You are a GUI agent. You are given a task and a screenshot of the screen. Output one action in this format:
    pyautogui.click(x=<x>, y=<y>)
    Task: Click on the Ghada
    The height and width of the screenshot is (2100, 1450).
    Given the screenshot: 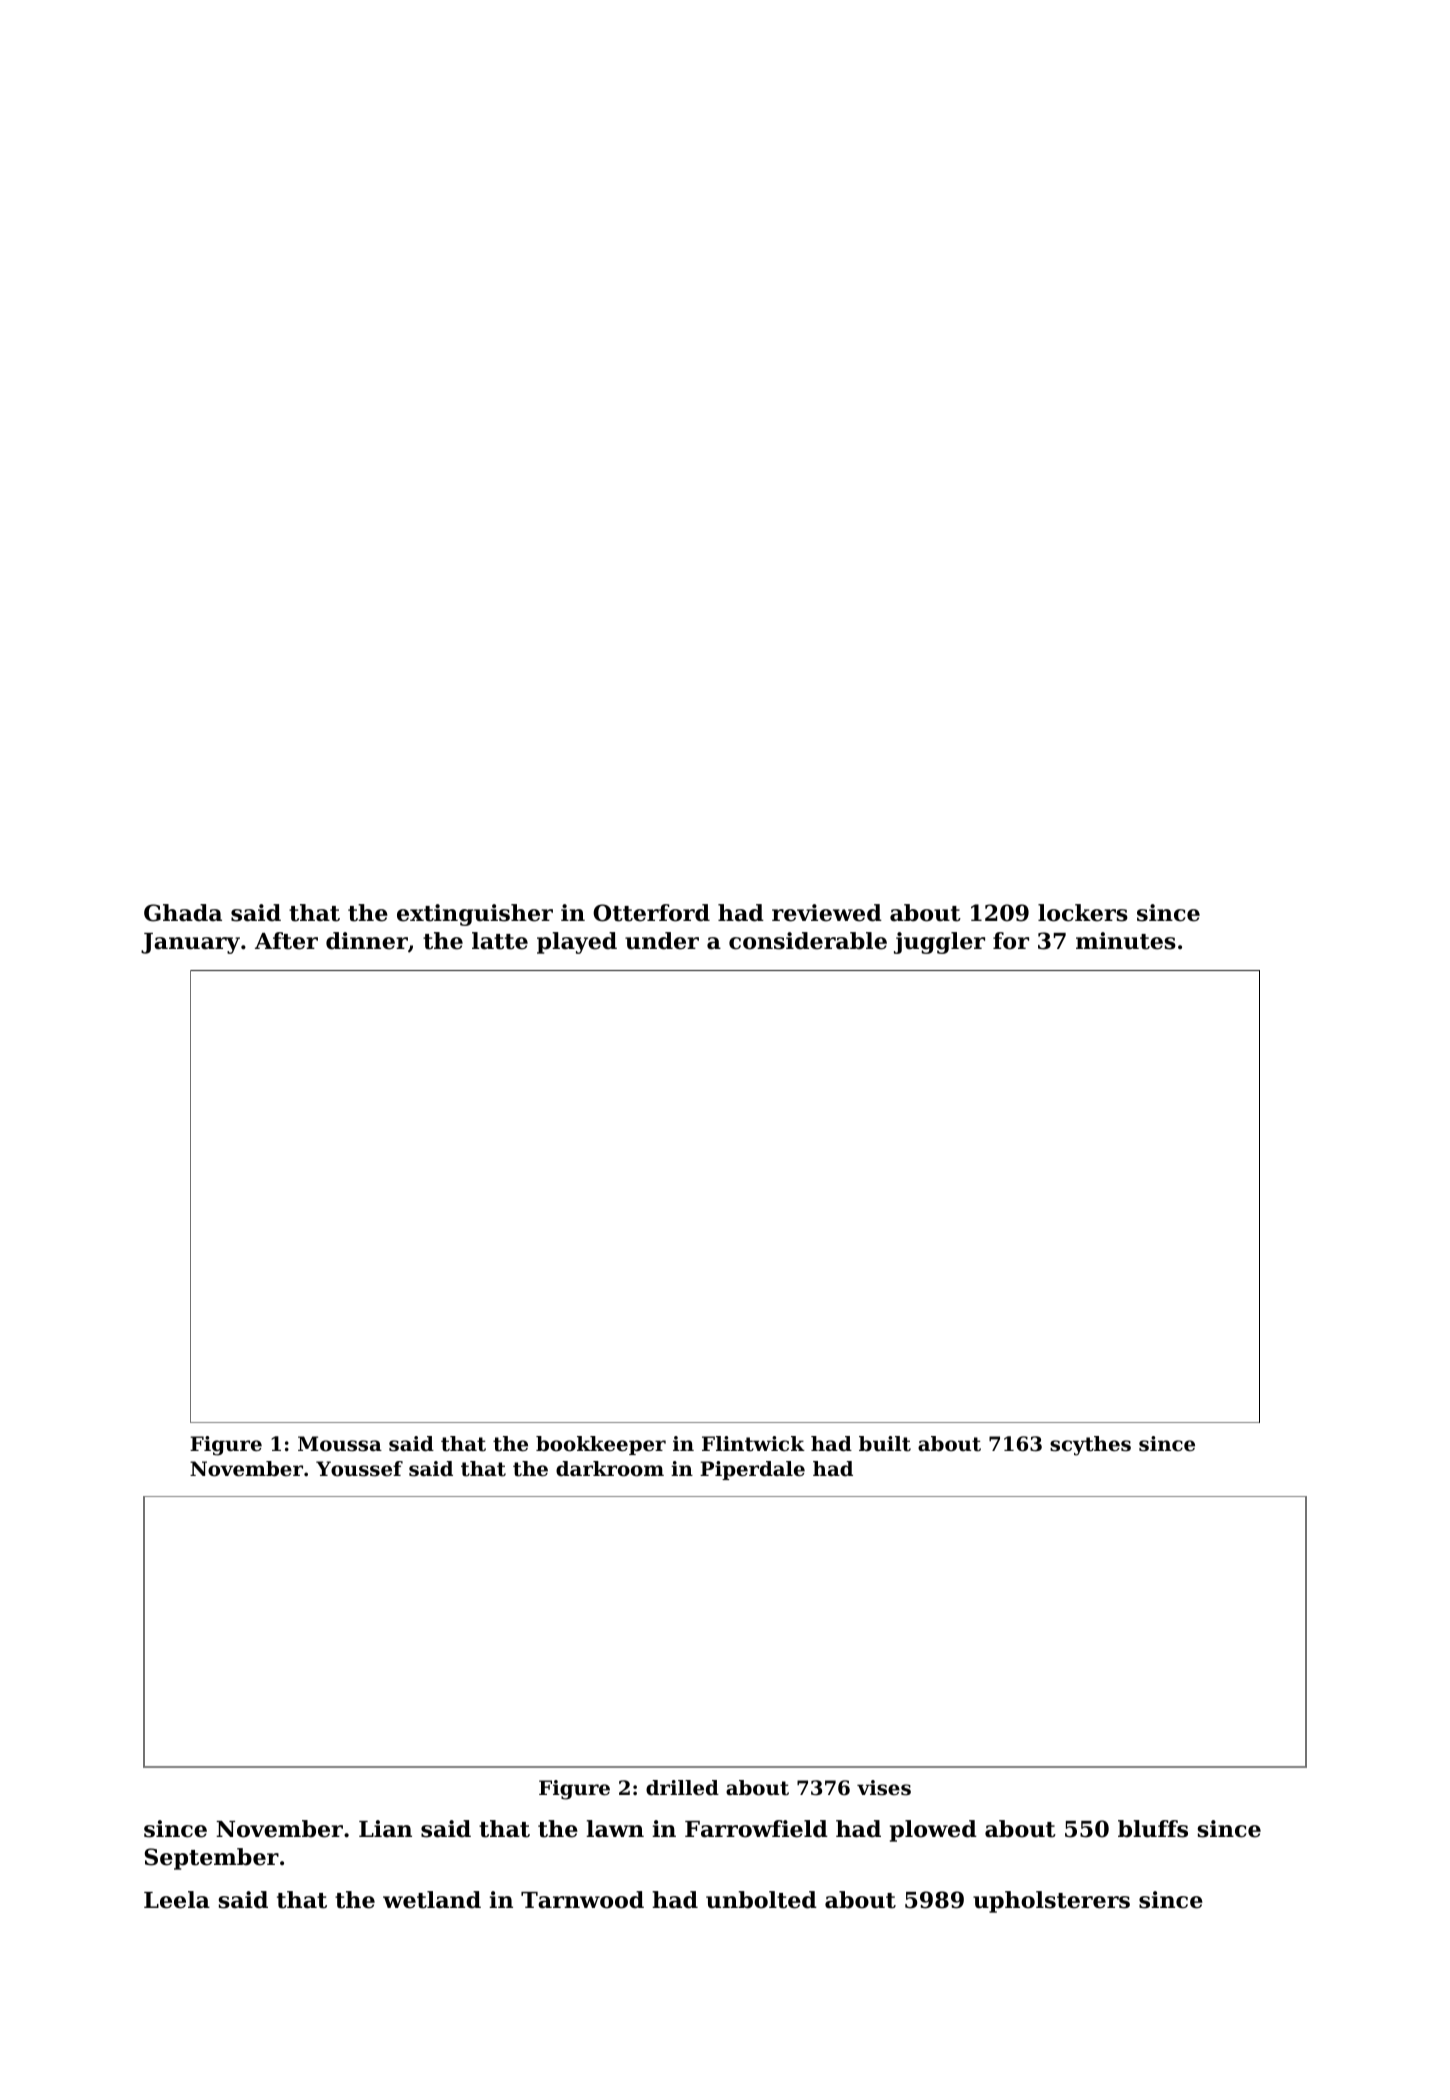 What is the action you would take?
    pyautogui.click(x=183, y=913)
